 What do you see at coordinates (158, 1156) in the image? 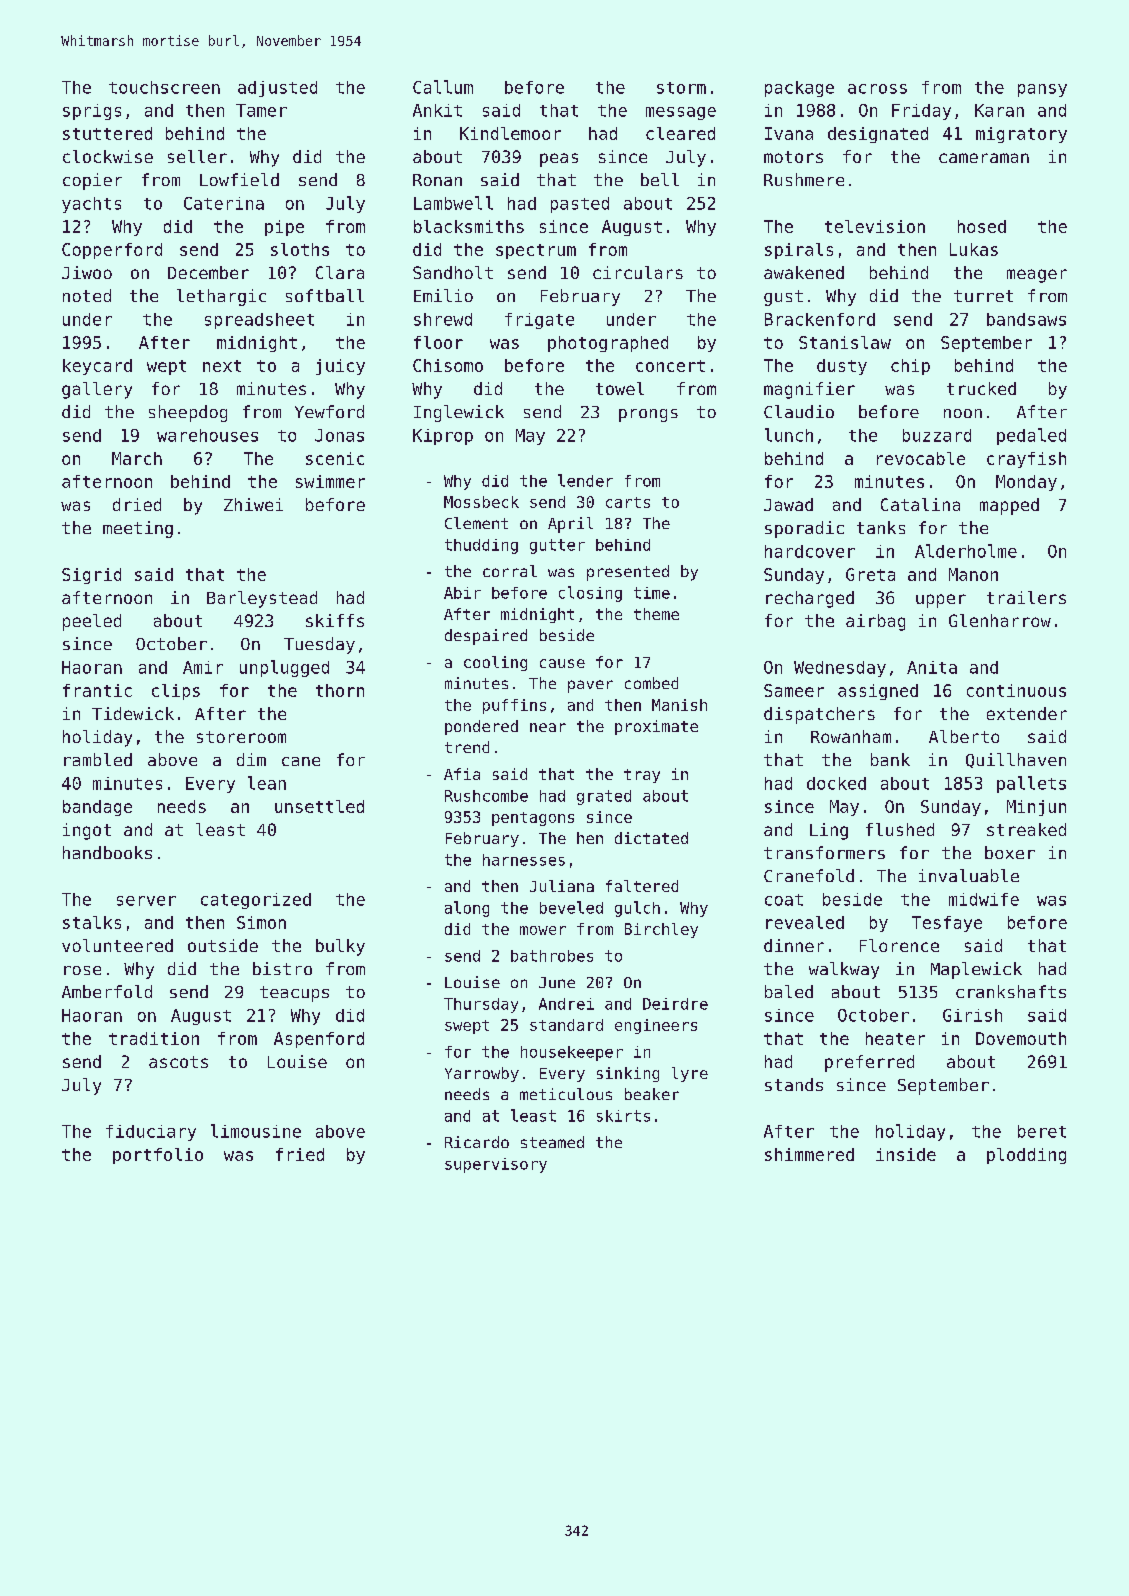
I see `portfolio` at bounding box center [158, 1156].
